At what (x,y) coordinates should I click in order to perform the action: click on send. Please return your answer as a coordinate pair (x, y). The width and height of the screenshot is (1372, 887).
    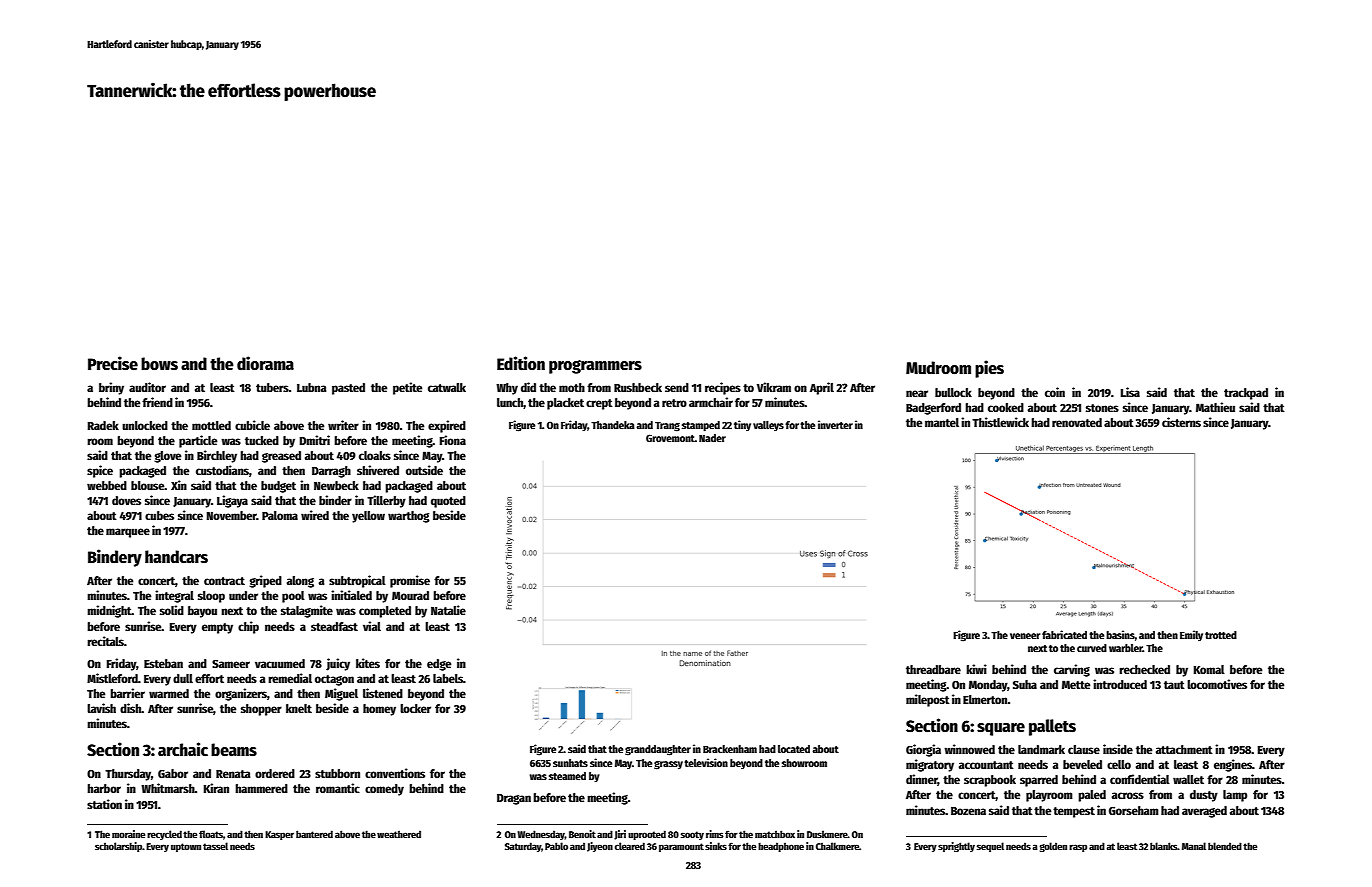
    Looking at the image, I should click on (677, 387).
